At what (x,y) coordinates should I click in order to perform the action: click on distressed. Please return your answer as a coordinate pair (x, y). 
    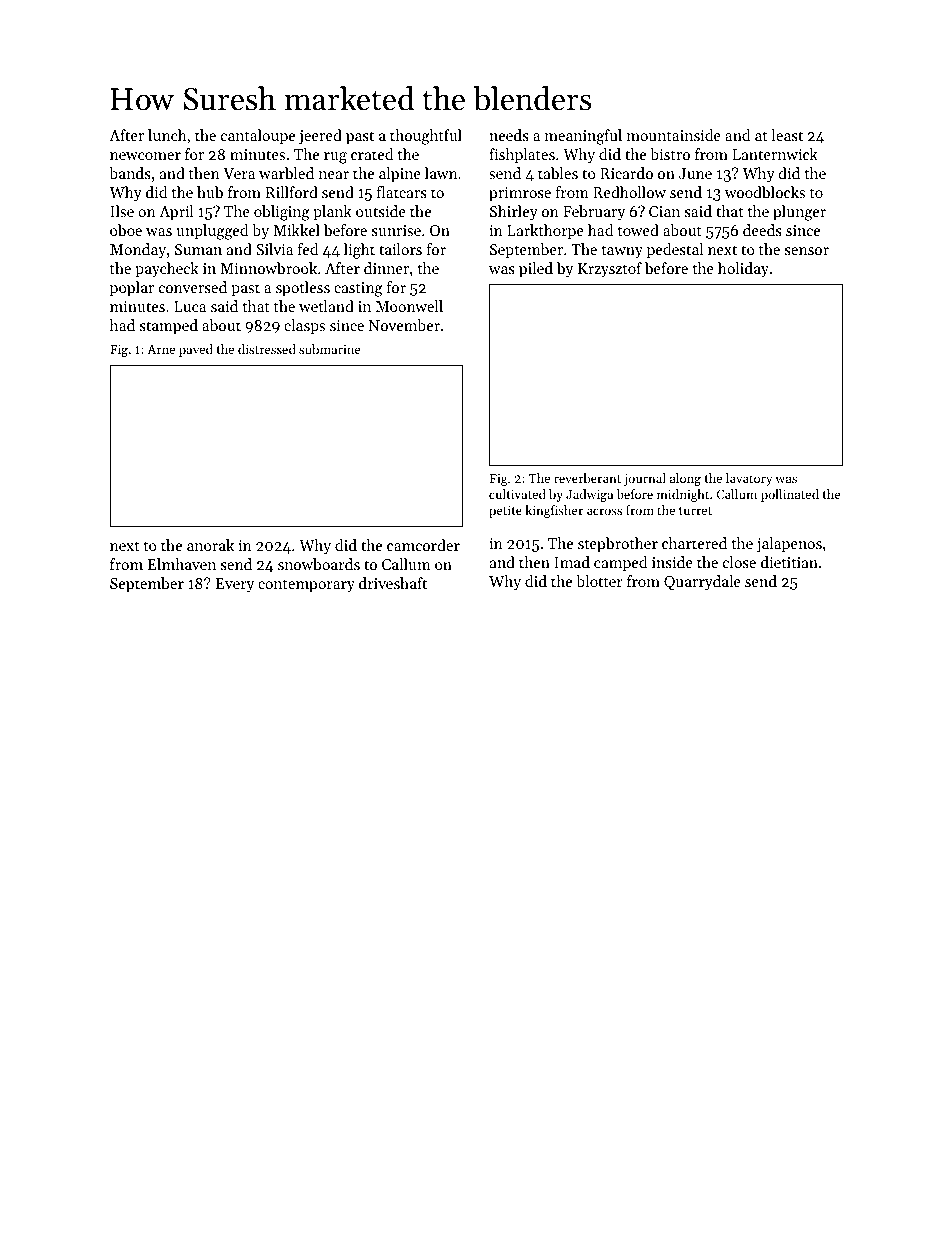
    Looking at the image, I should click on (267, 349).
